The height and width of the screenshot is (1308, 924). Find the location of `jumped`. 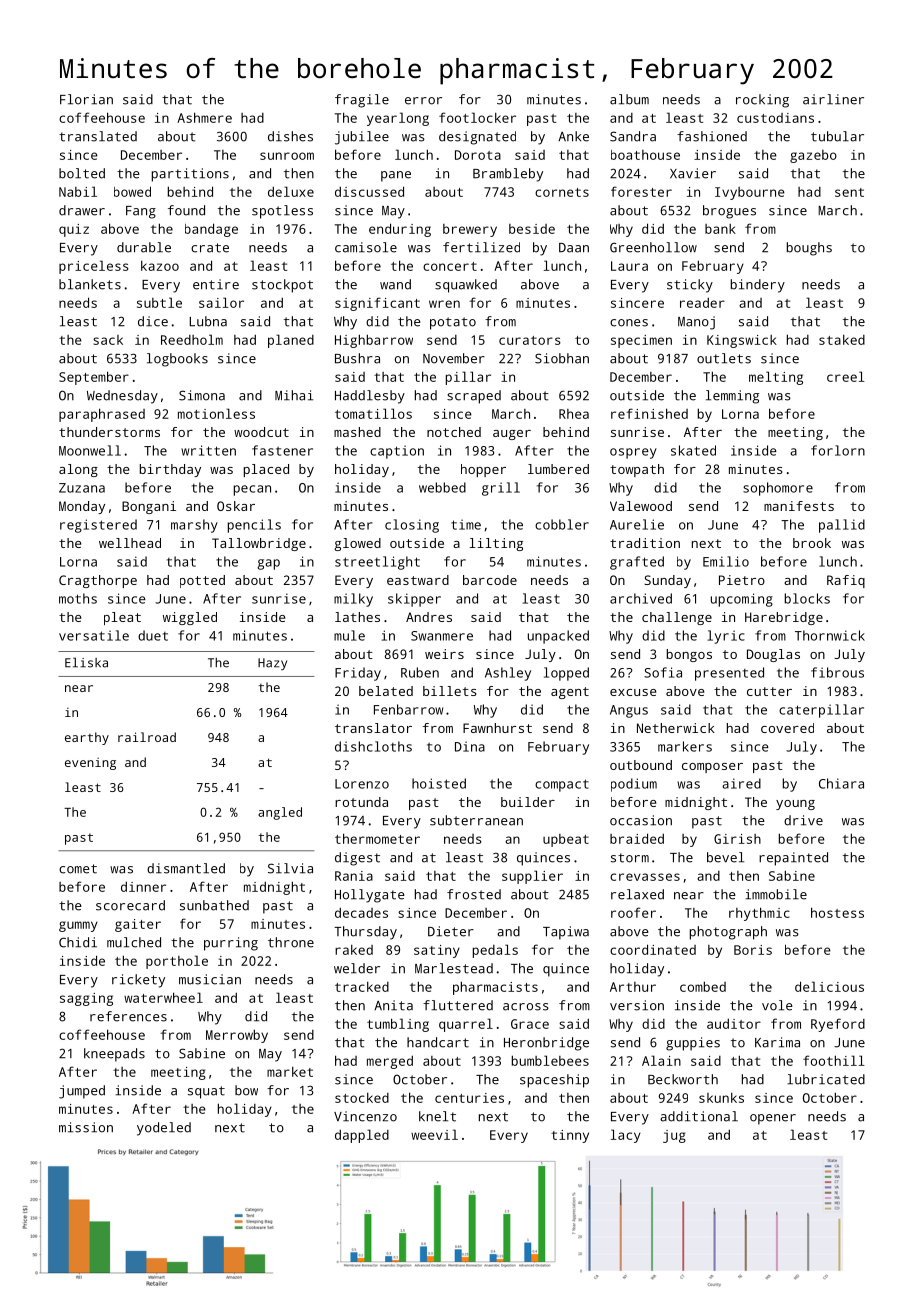

jumped is located at coordinates (82, 1092).
